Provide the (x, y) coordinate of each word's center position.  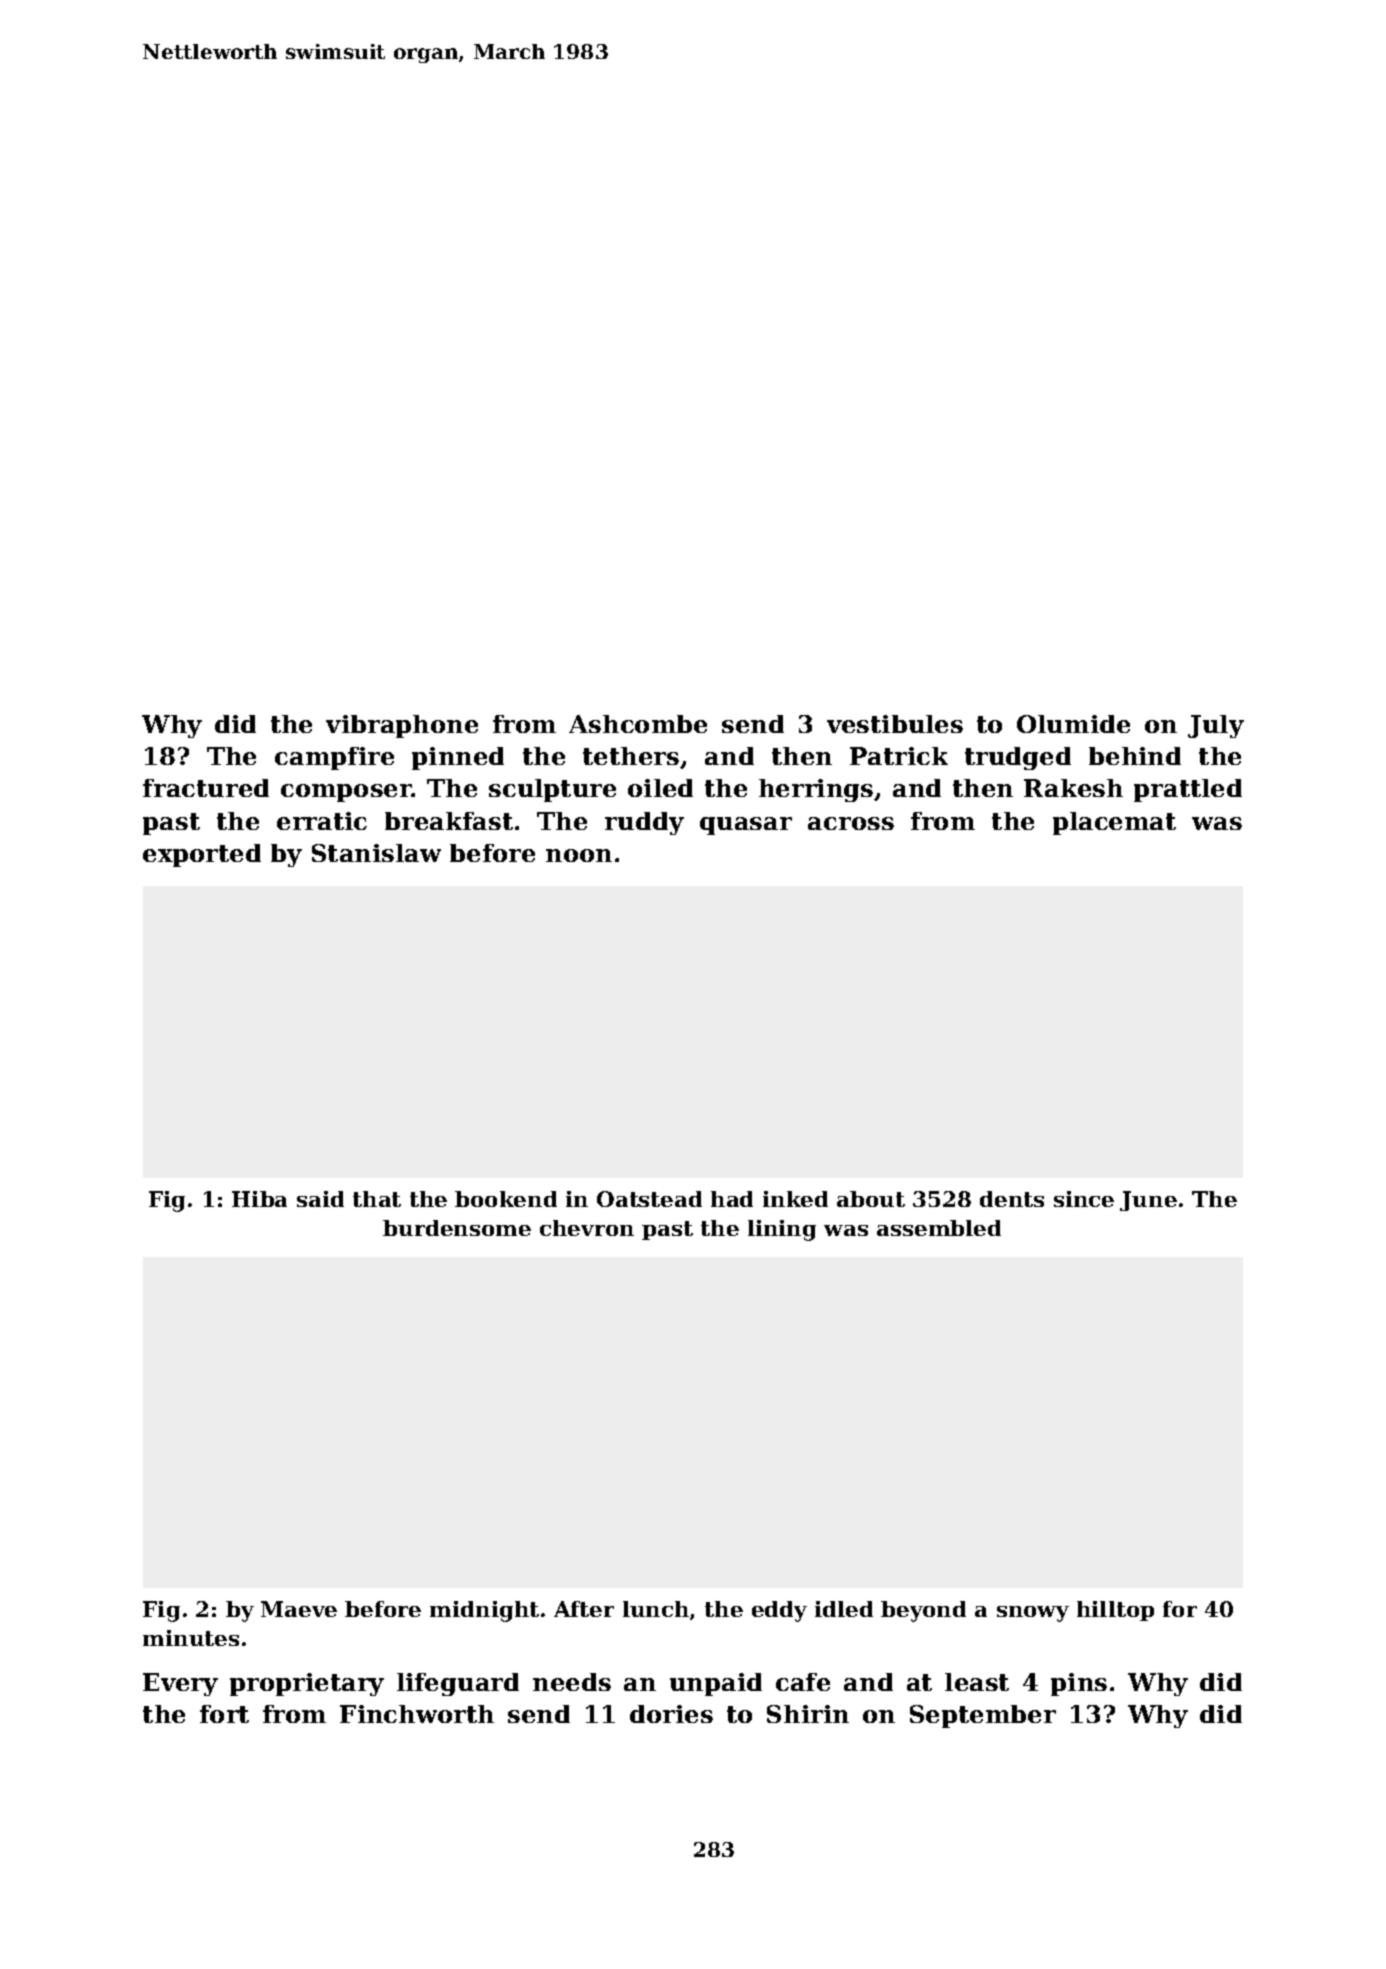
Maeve (299, 1609)
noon (579, 855)
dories (671, 1714)
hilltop (1115, 1611)
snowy (1033, 1614)
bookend (506, 1199)
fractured (206, 788)
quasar (746, 826)
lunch (656, 1609)
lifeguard (458, 1684)
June (1148, 1201)
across (851, 823)
